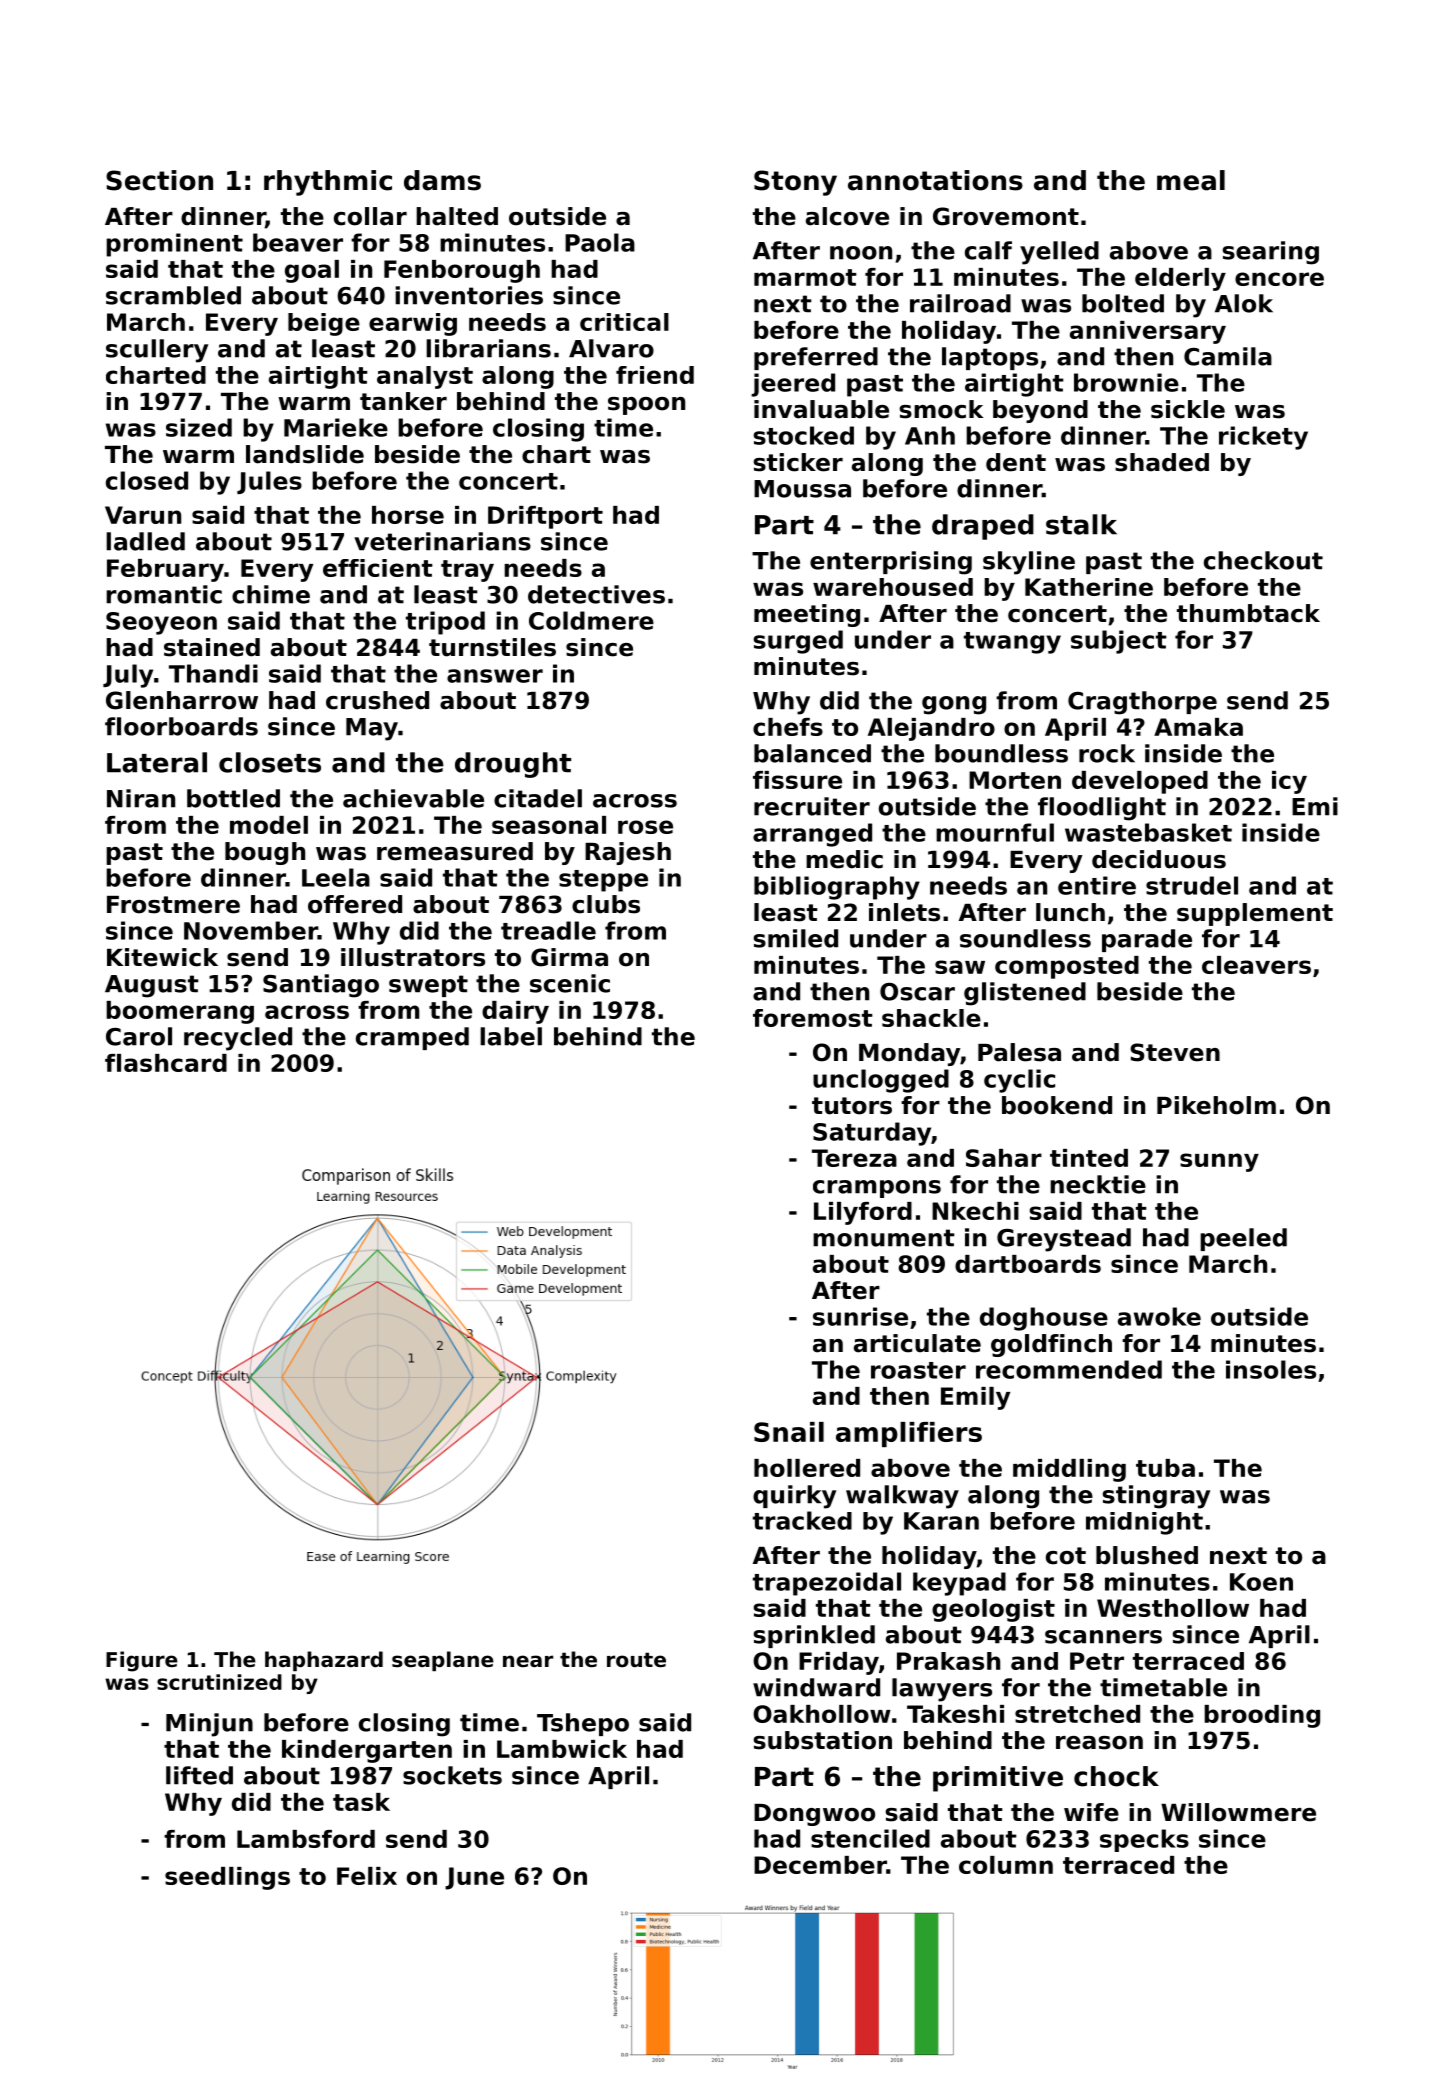 This screenshot has width=1450, height=2100. Describe the element at coordinates (795, 183) in the screenshot. I see `Stony` at that location.
